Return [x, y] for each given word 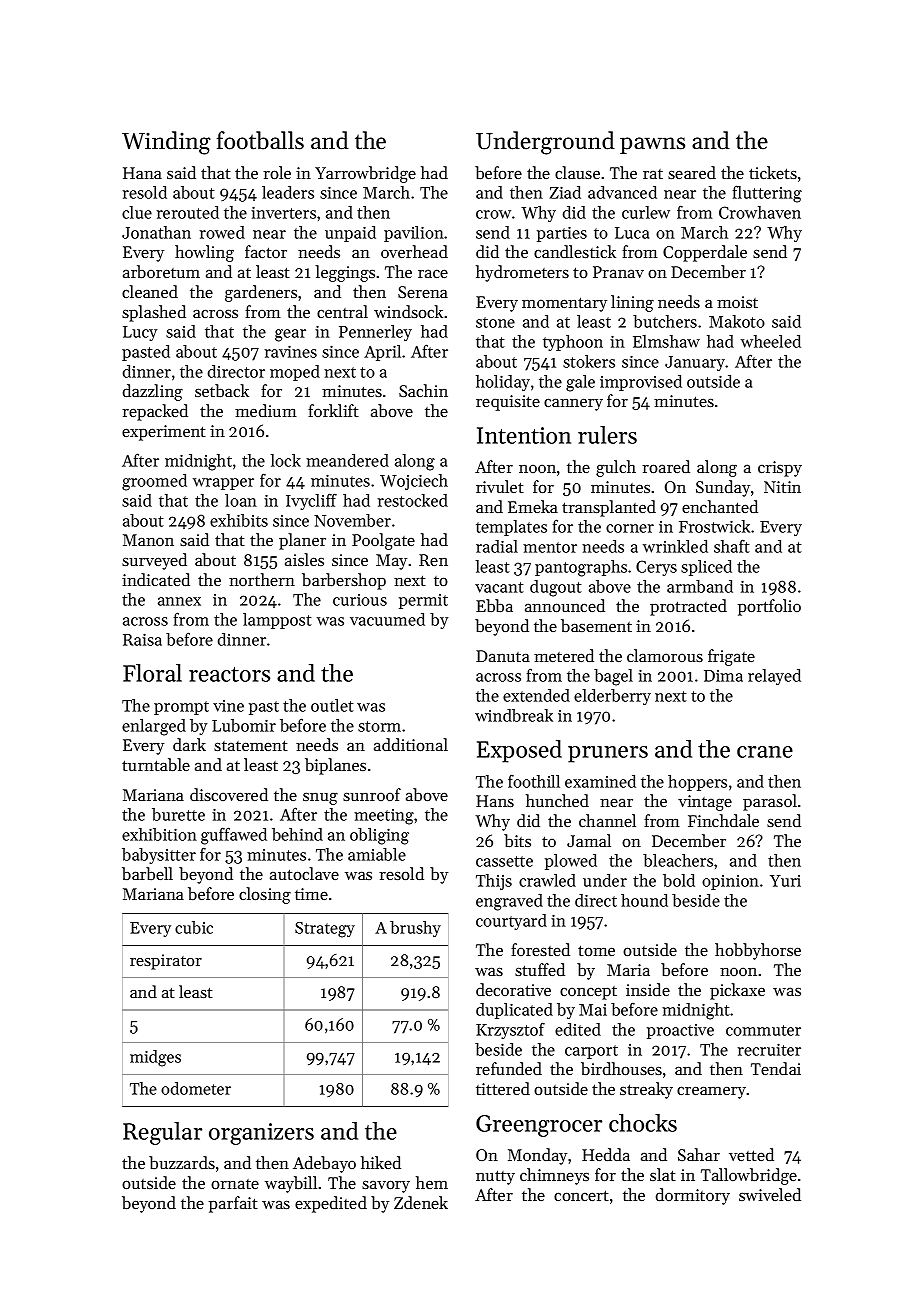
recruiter [769, 1049]
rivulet [500, 486]
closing [265, 895]
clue [137, 212]
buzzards [182, 1162]
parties [562, 234]
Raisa [142, 639]
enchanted [720, 506]
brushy [415, 929]
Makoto [737, 321]
